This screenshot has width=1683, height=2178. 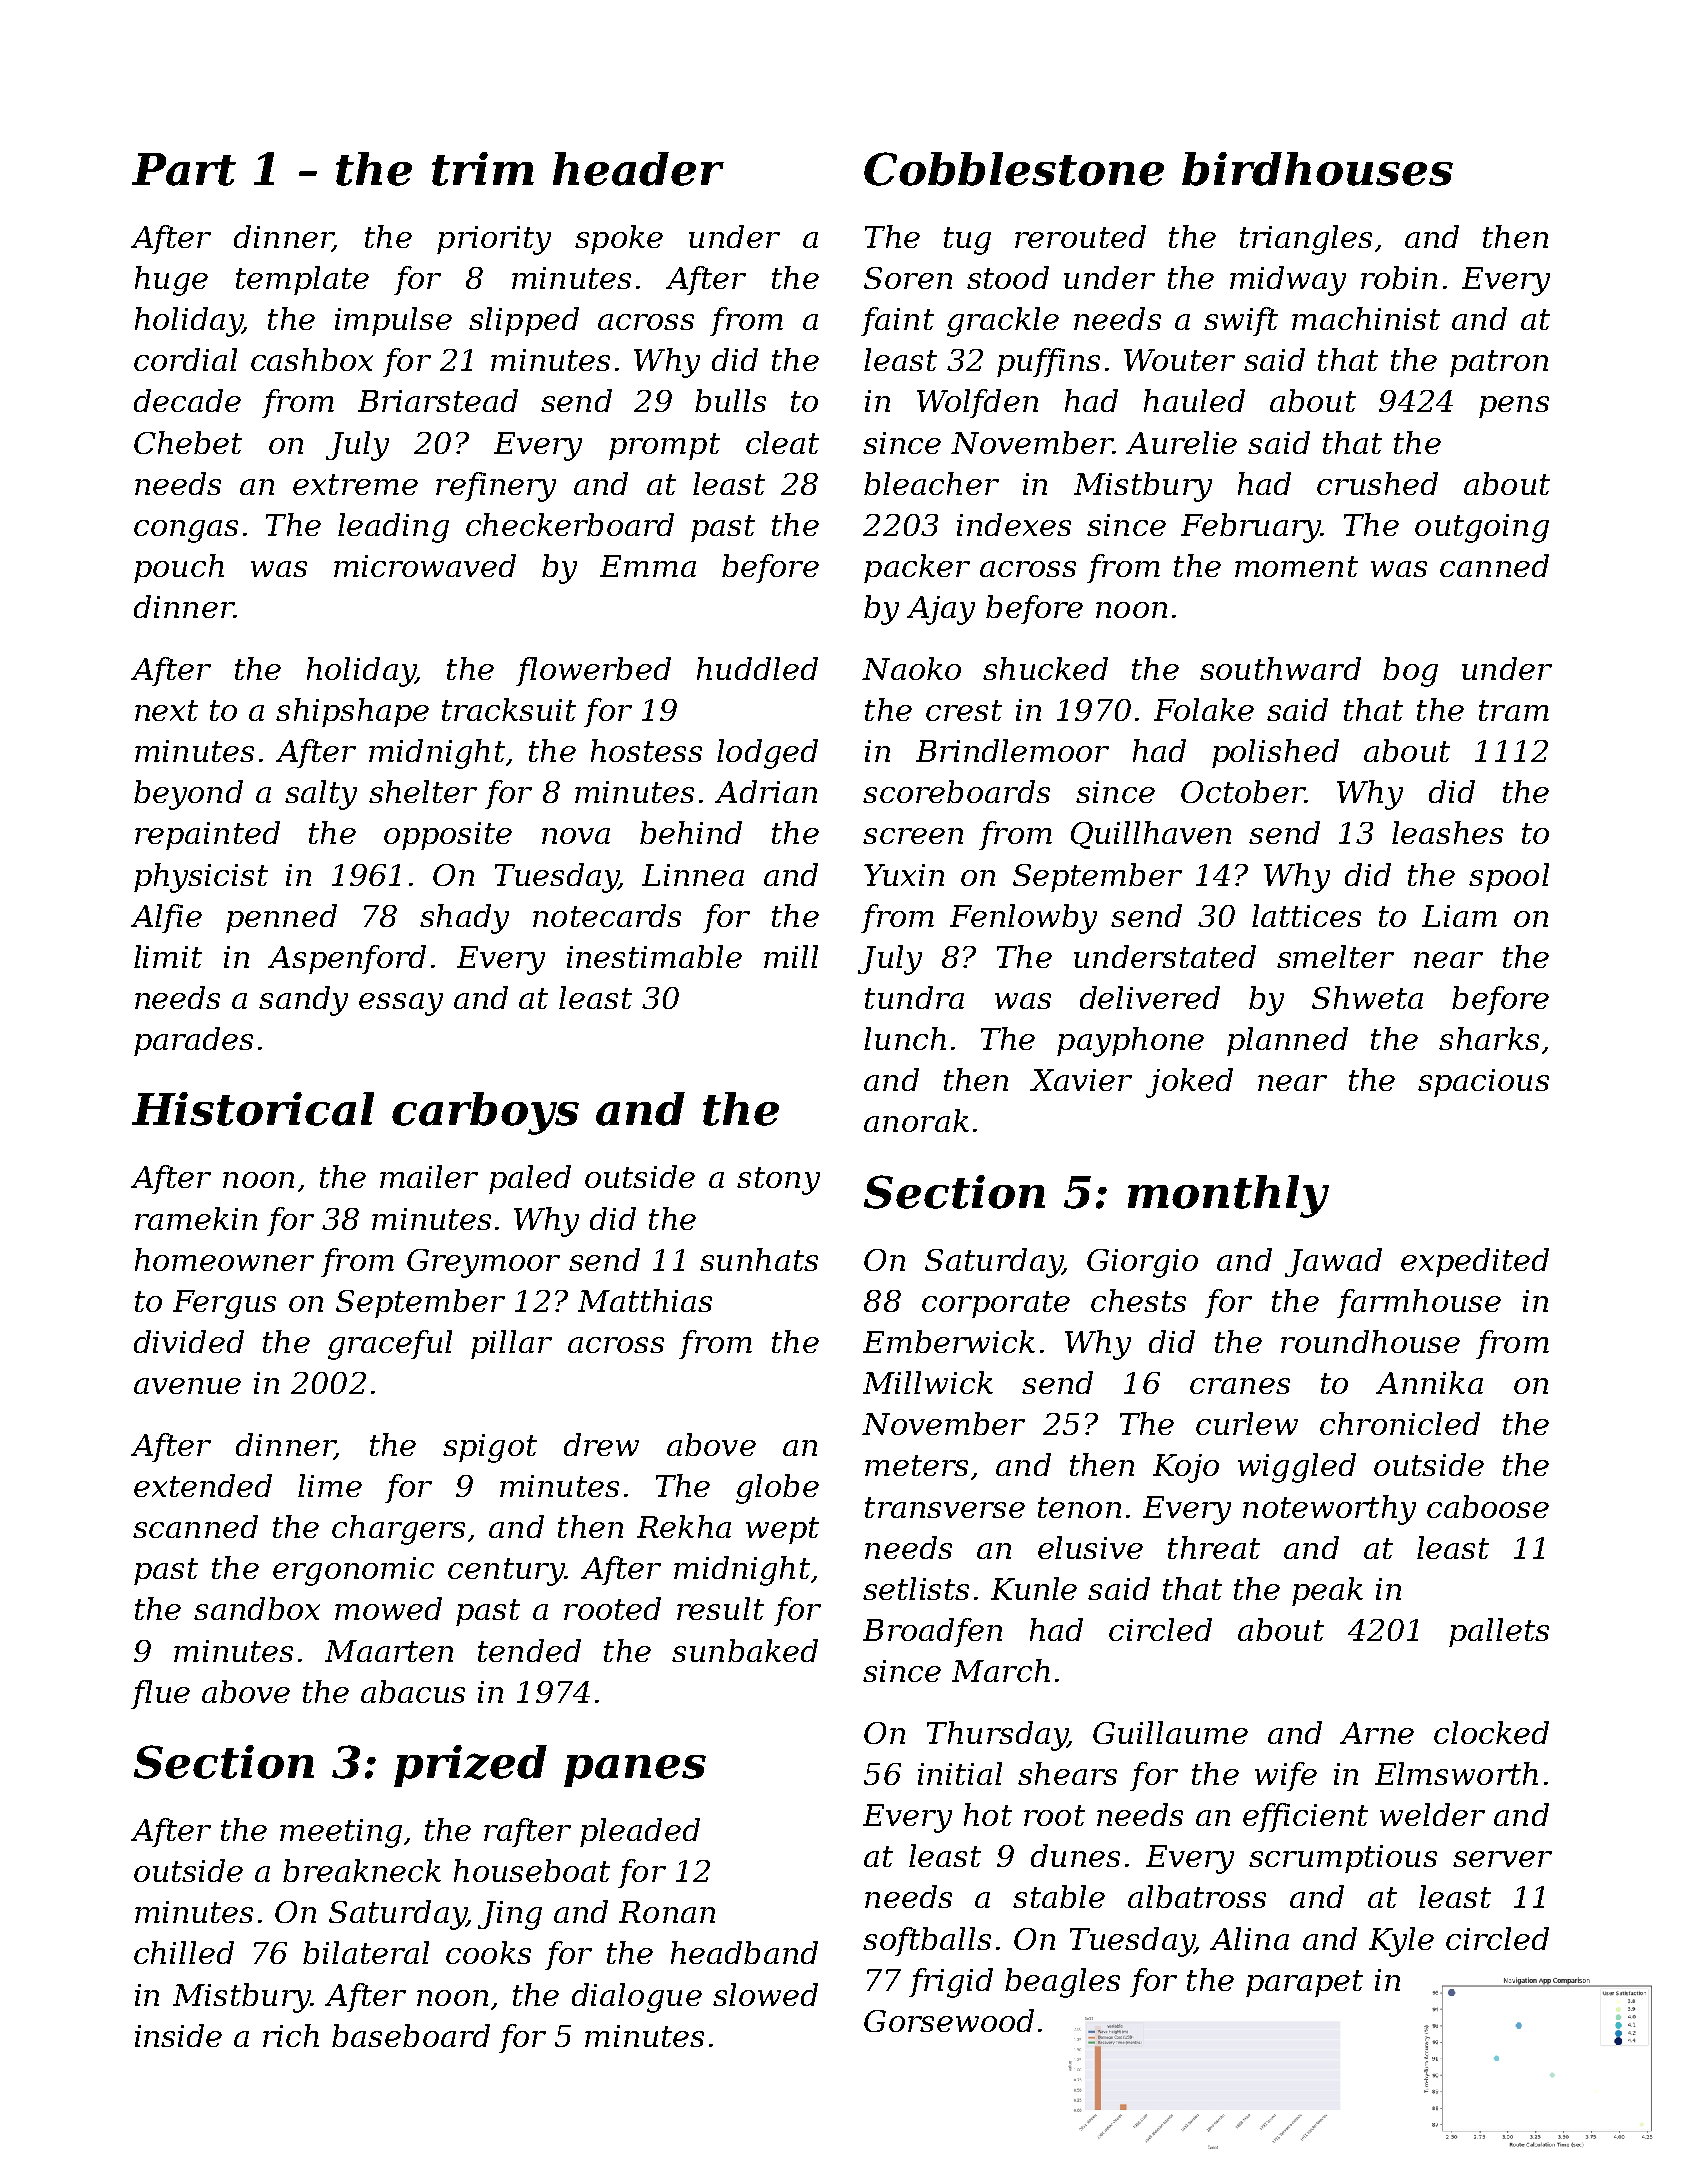 I want to click on birdhouses, so click(x=1317, y=169).
